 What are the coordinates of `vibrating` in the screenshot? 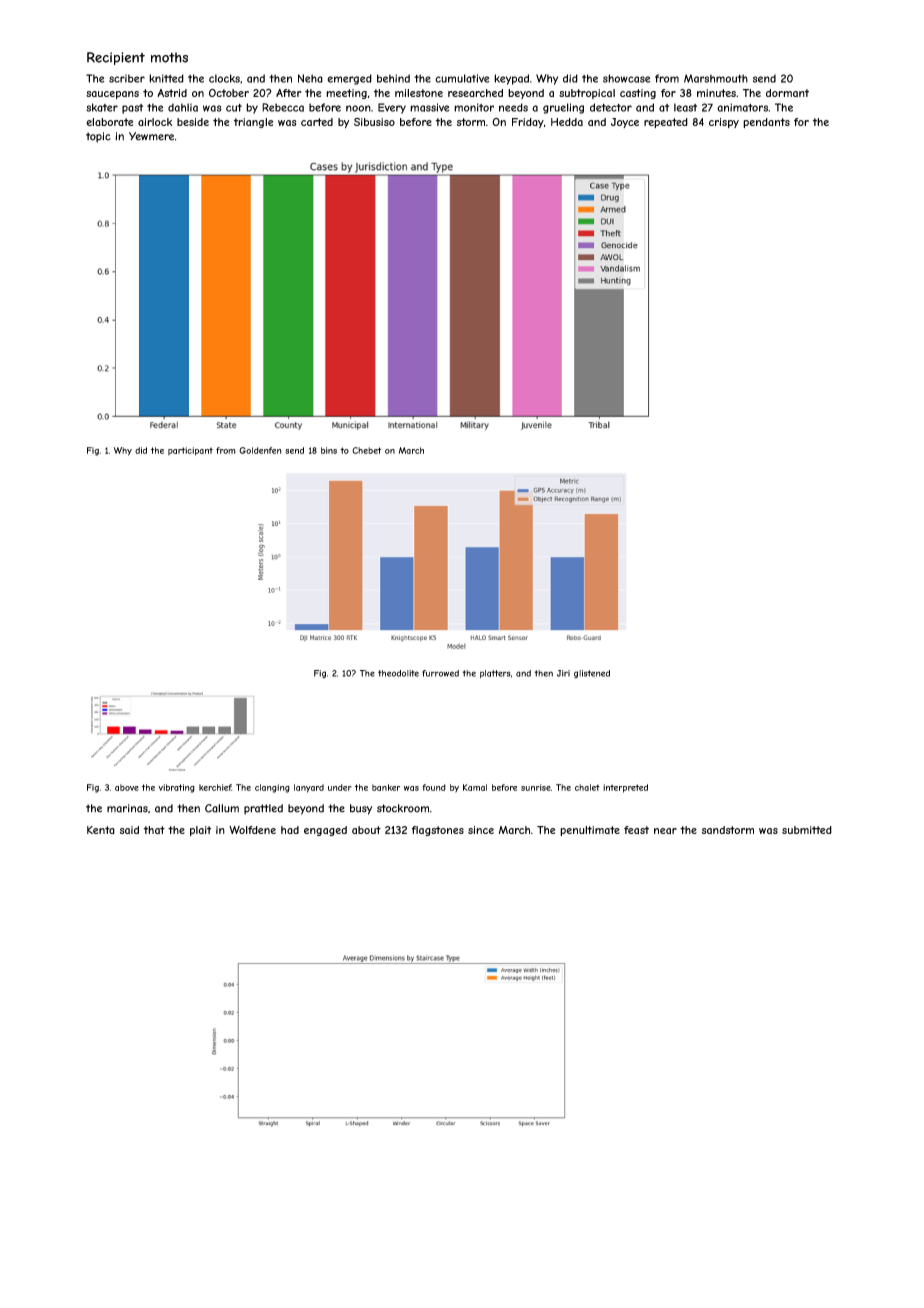 It's located at (176, 788).
